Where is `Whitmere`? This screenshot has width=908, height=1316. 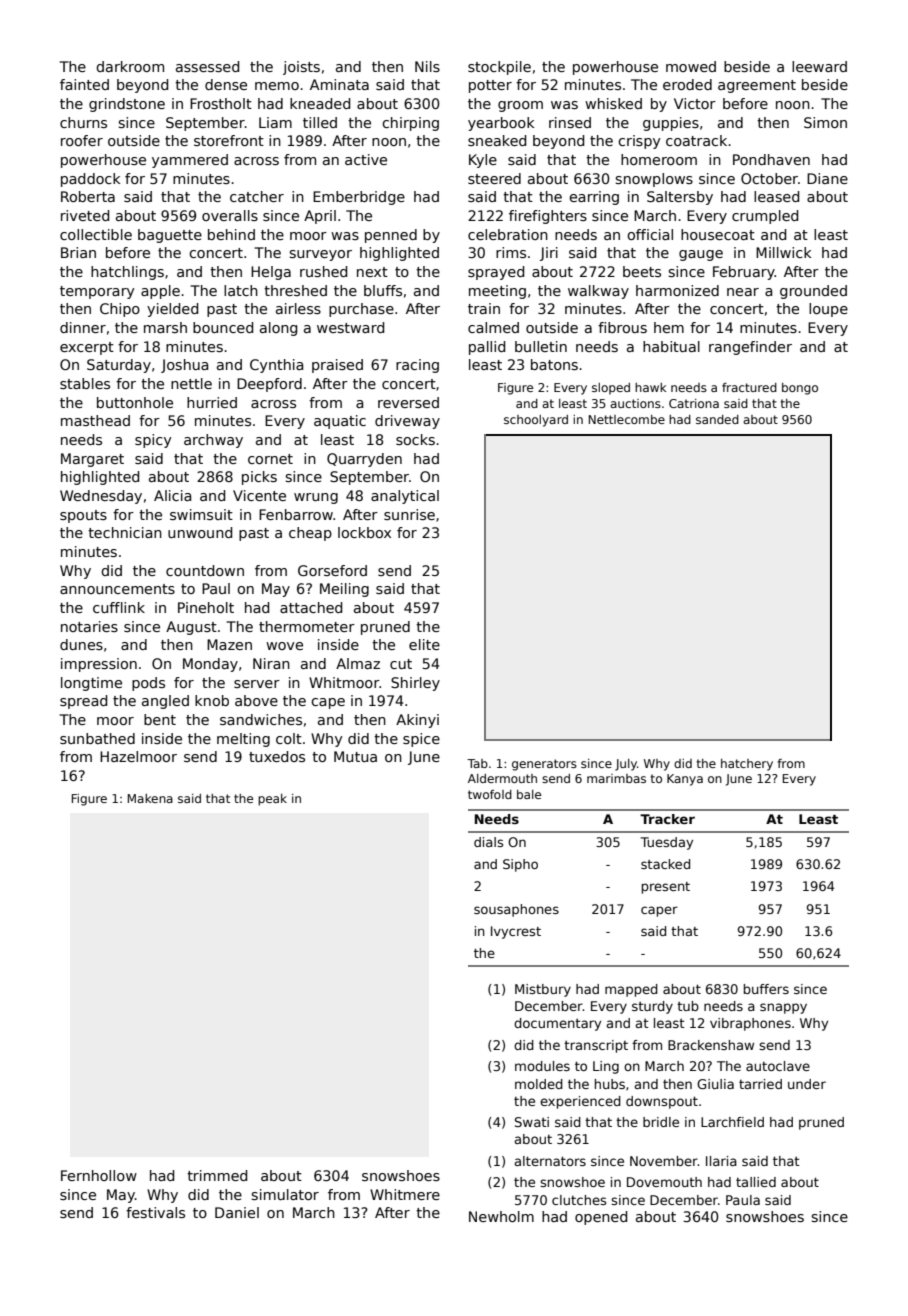 Whitmere is located at coordinates (405, 1194).
